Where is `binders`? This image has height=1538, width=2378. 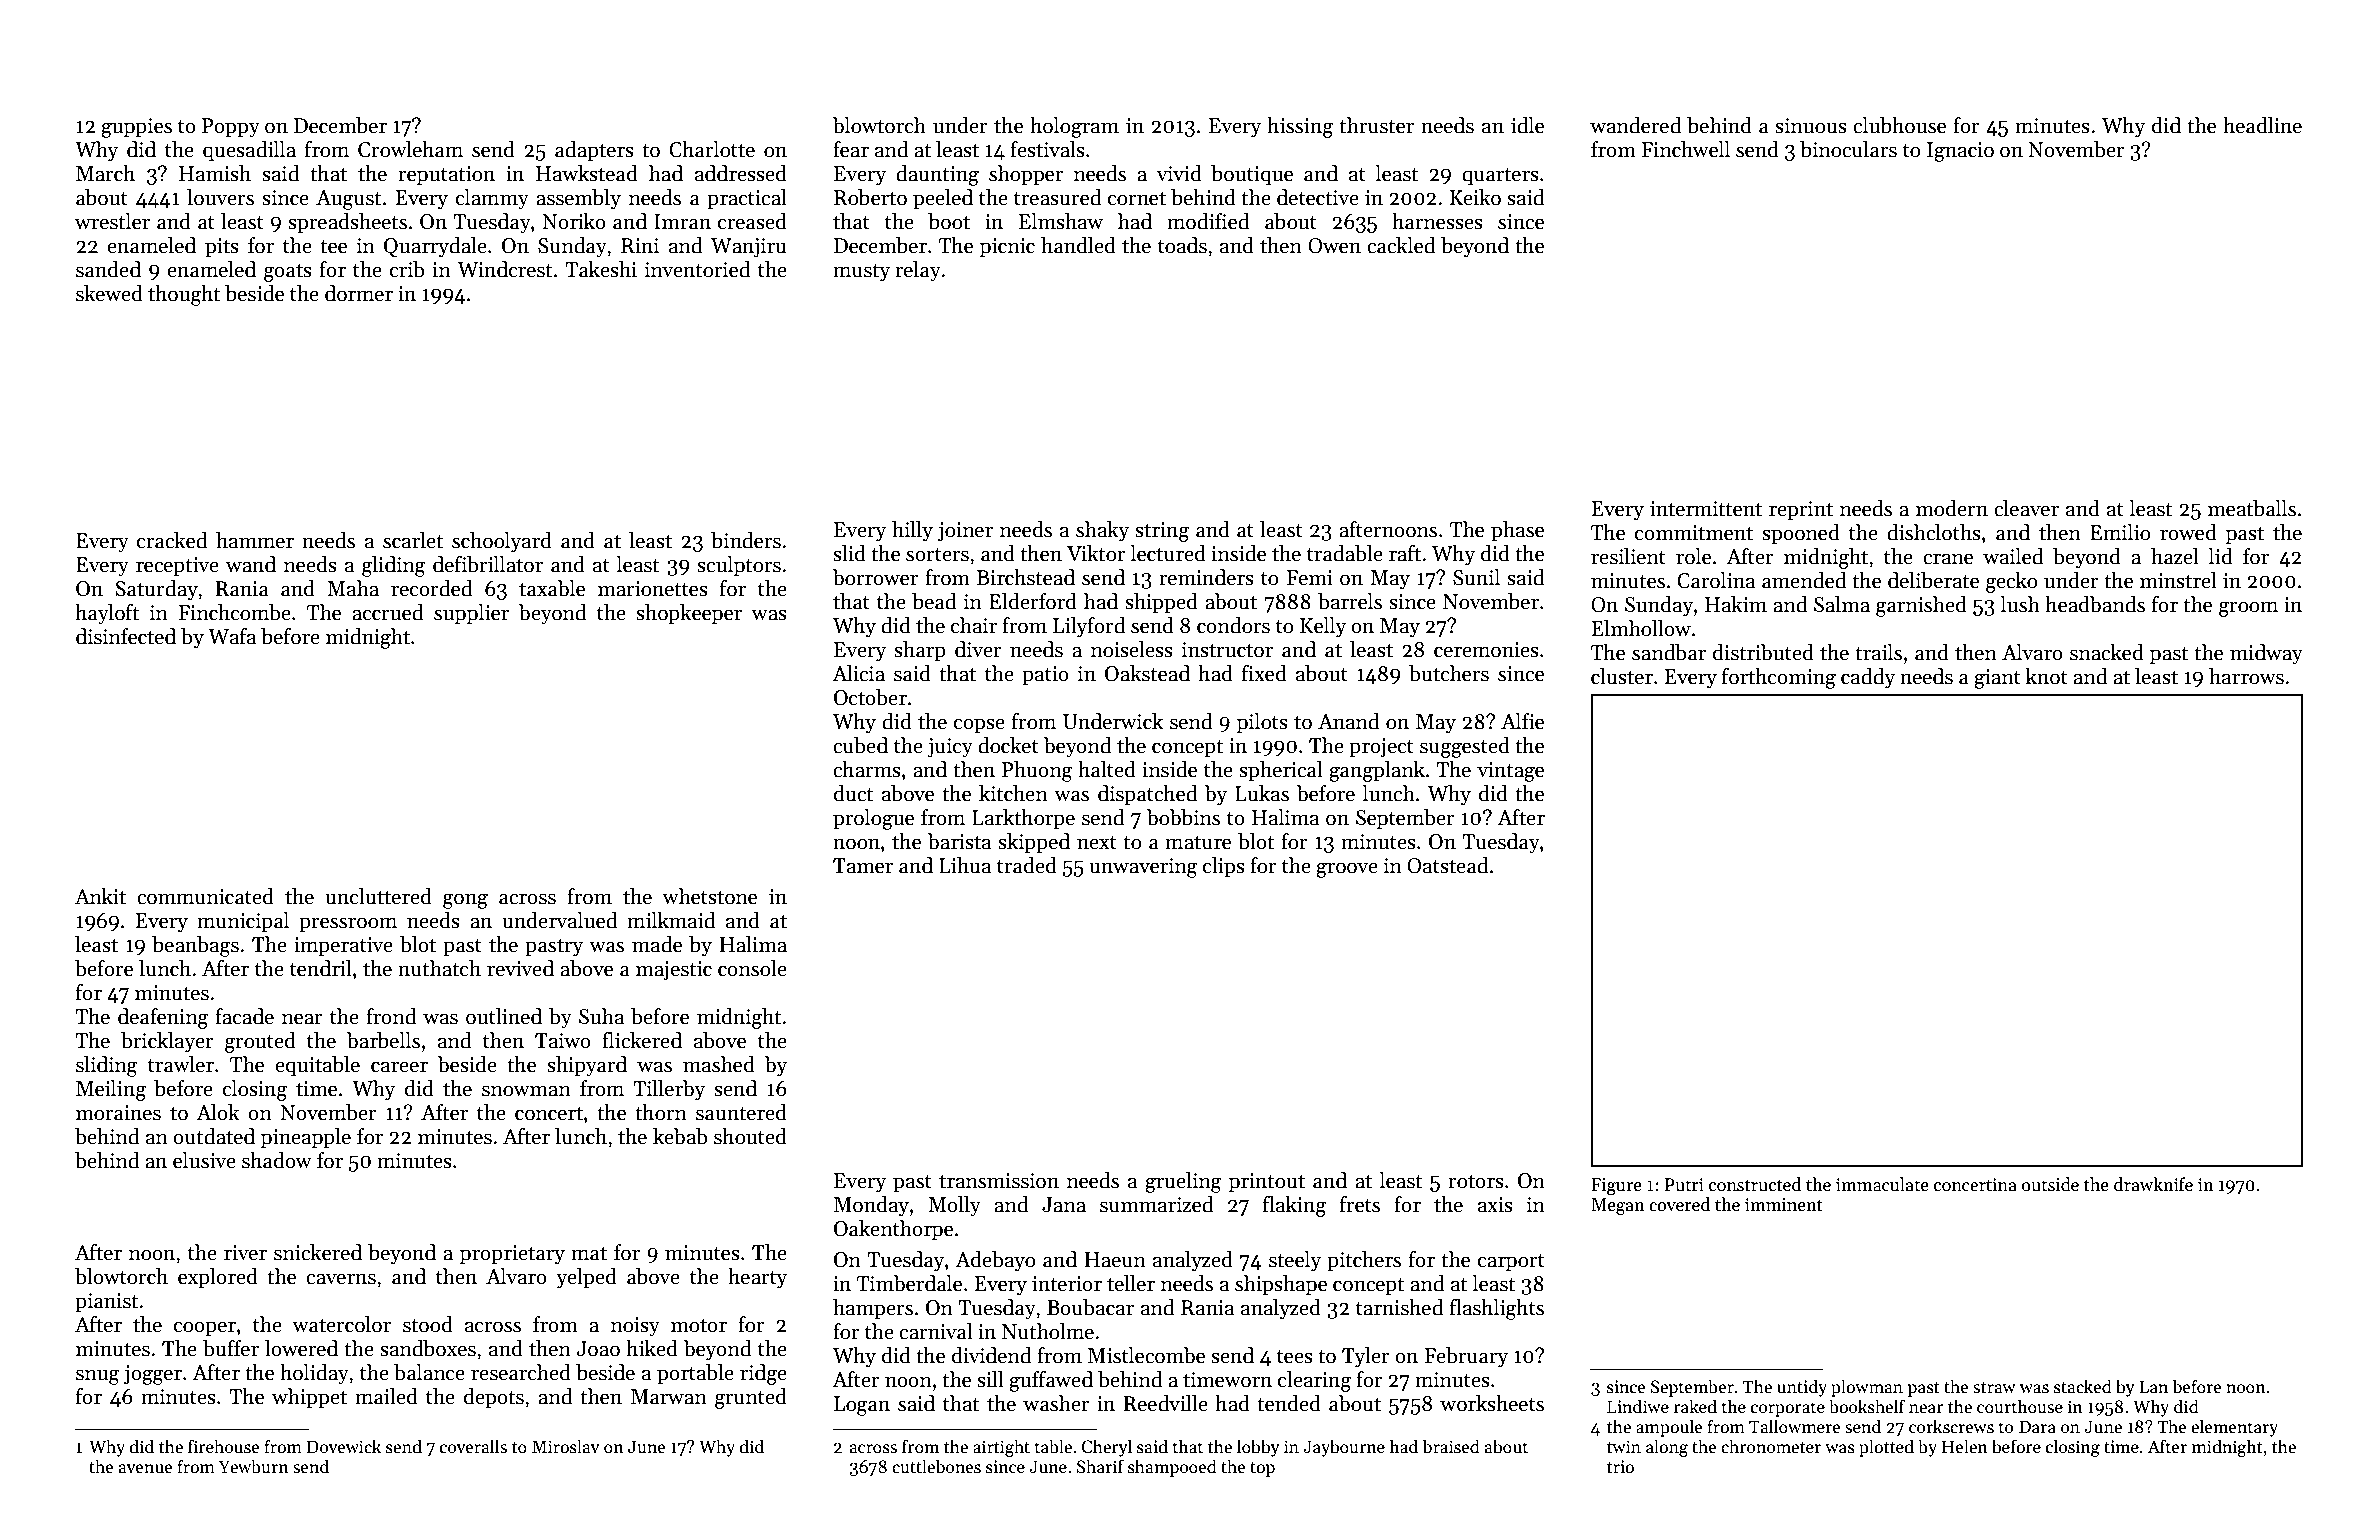 binders is located at coordinates (746, 540).
